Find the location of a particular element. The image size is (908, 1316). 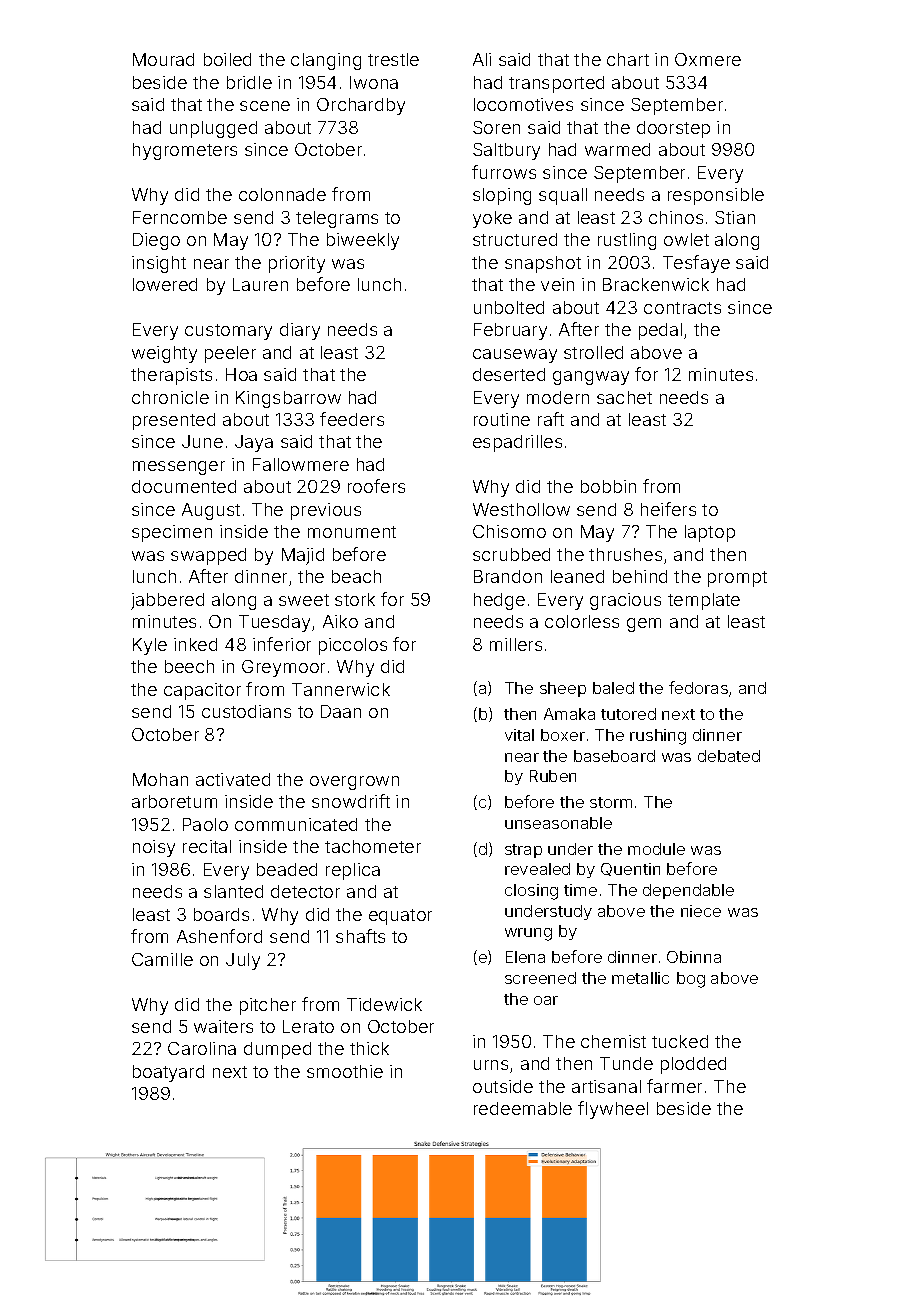

pedal is located at coordinates (660, 331).
